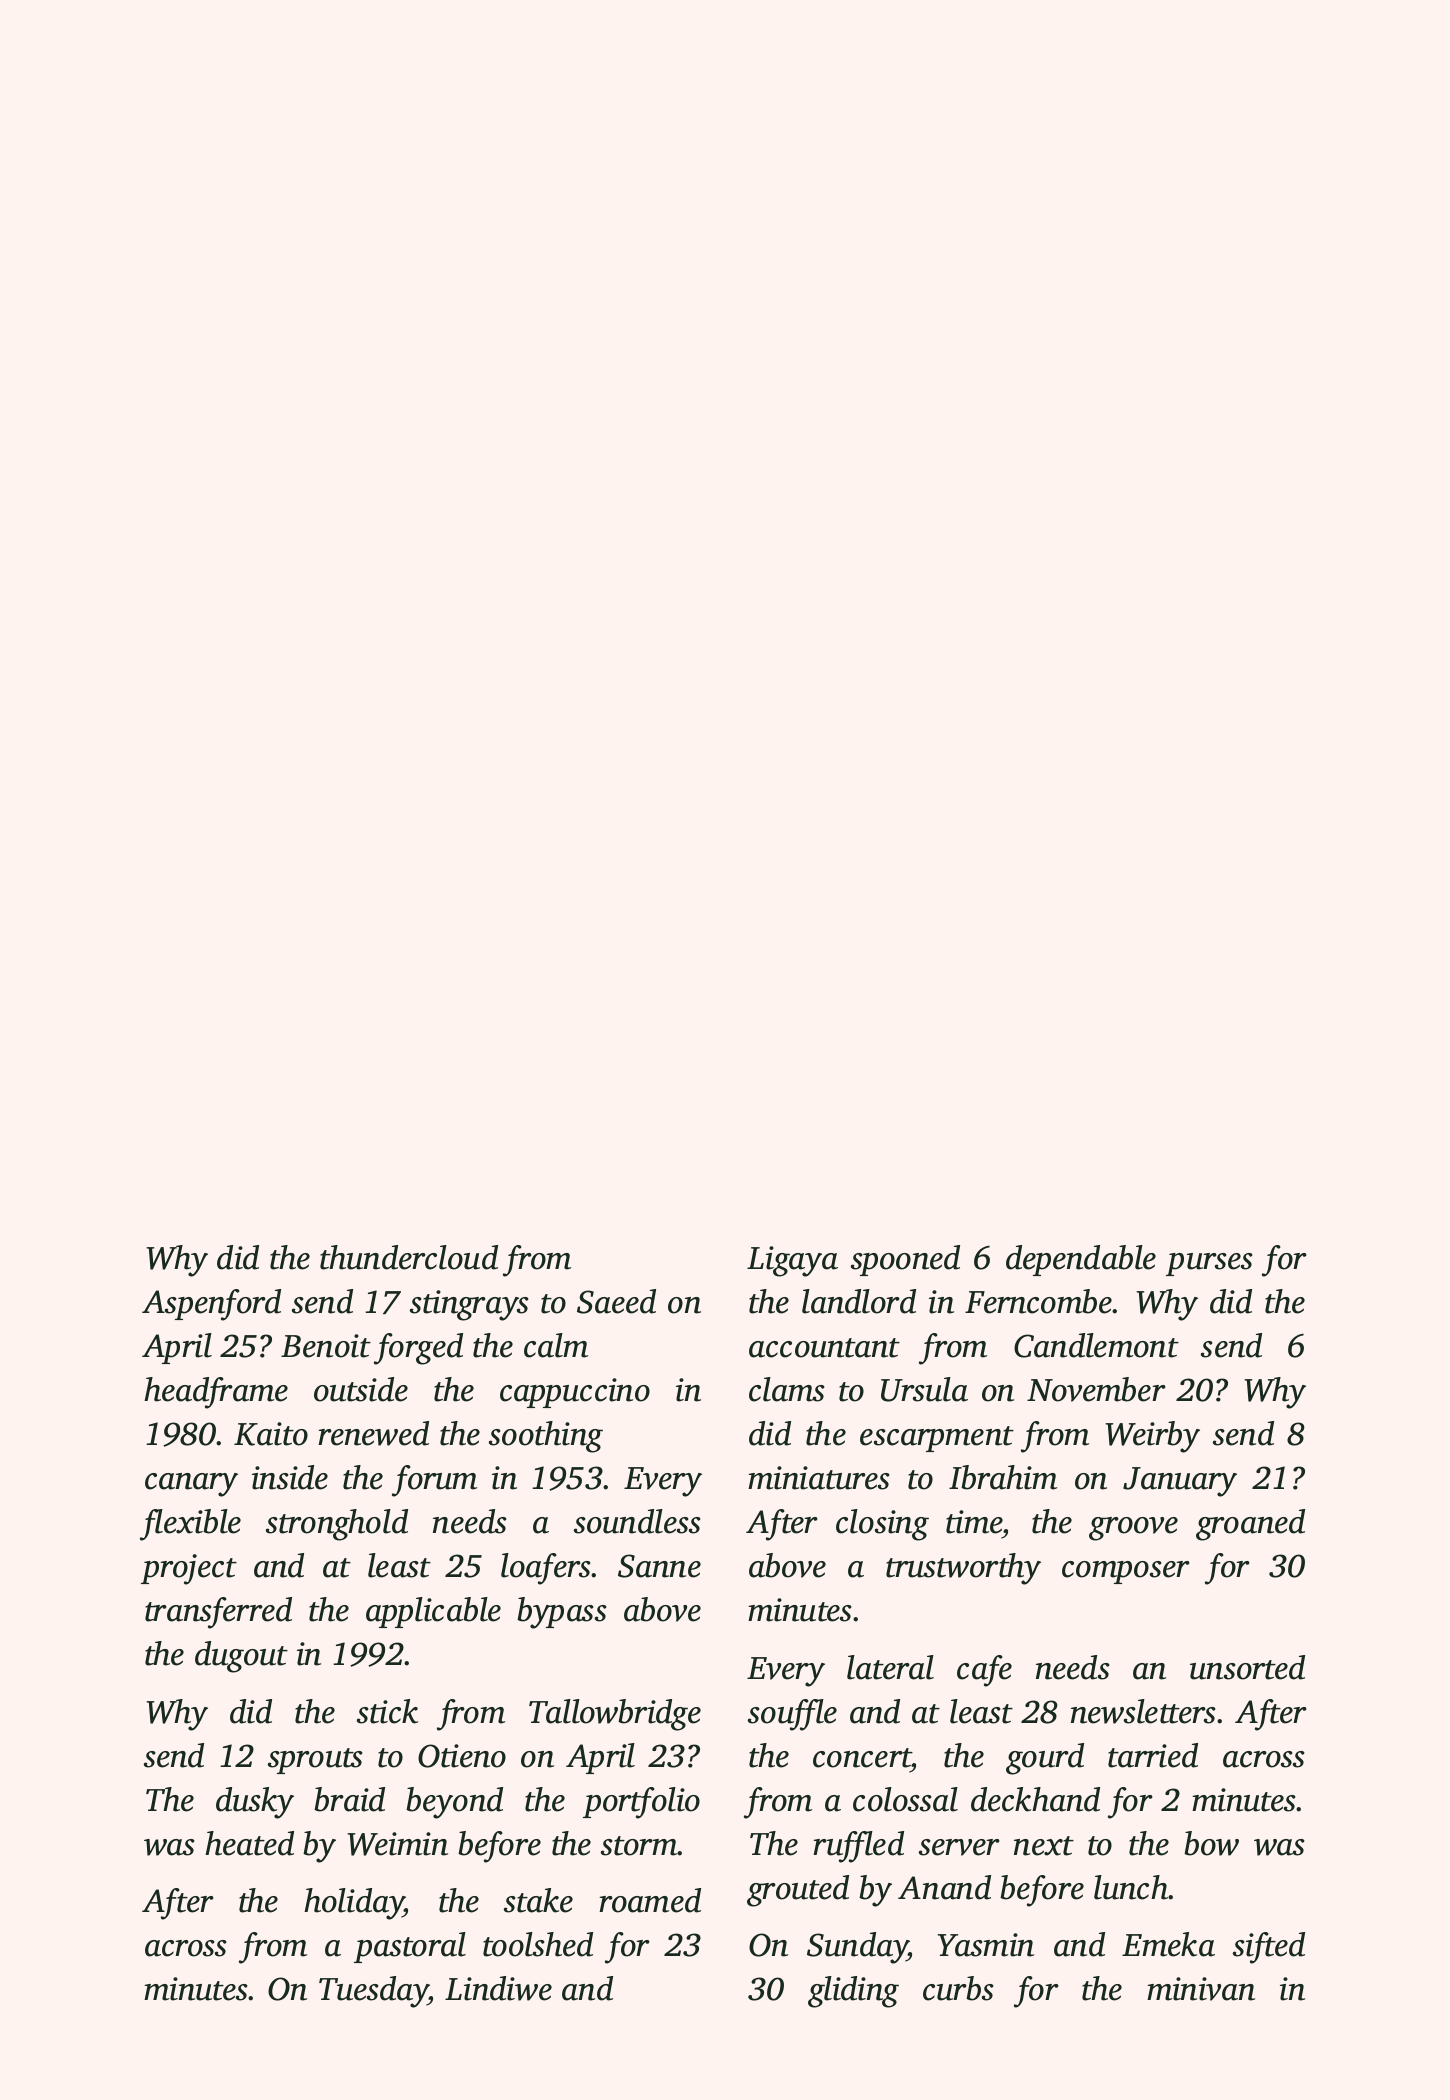 This document has width=1450, height=2100. What do you see at coordinates (1209, 1264) in the document?
I see `purses` at bounding box center [1209, 1264].
